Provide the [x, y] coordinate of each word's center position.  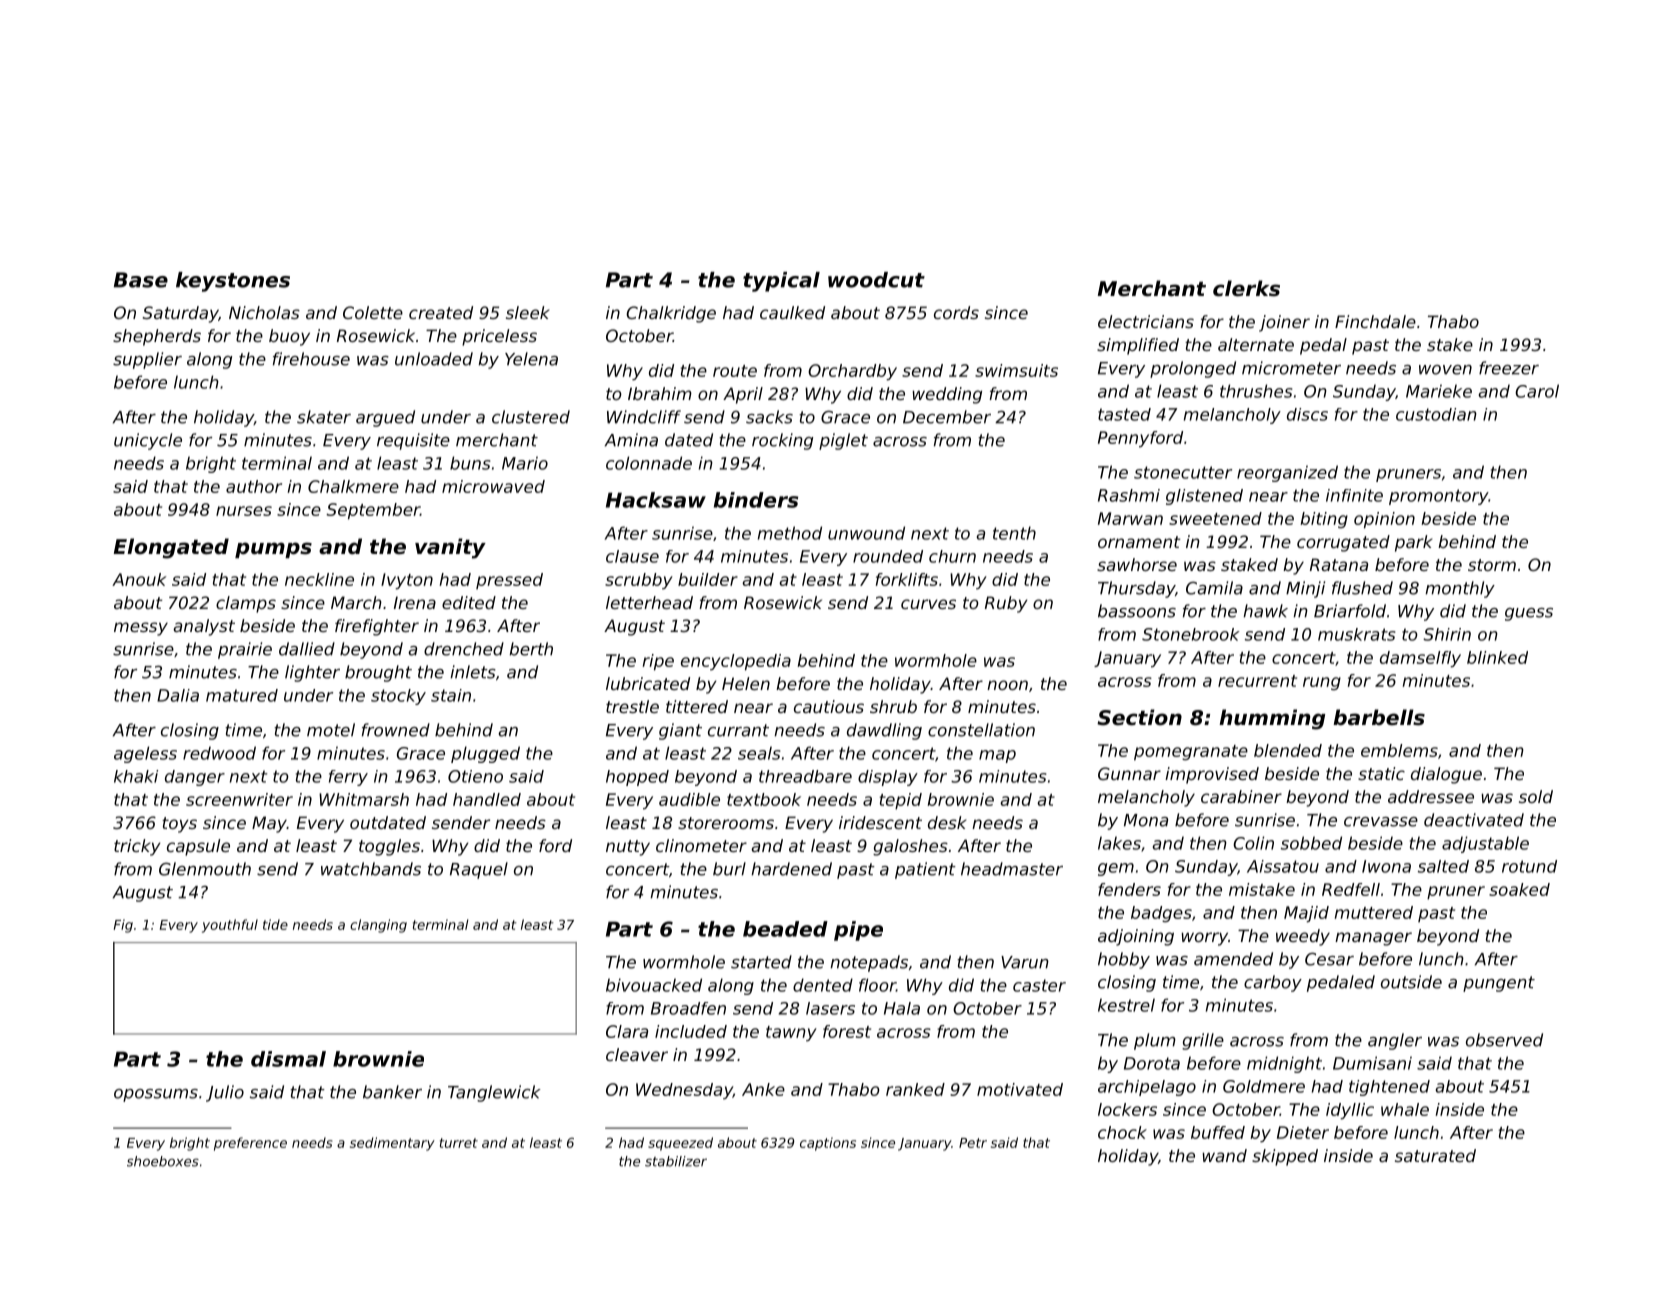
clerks [1246, 288]
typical [781, 282]
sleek [527, 312]
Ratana [1339, 564]
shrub [893, 706]
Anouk [139, 579]
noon [1007, 685]
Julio [225, 1093]
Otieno [475, 776]
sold [1536, 796]
